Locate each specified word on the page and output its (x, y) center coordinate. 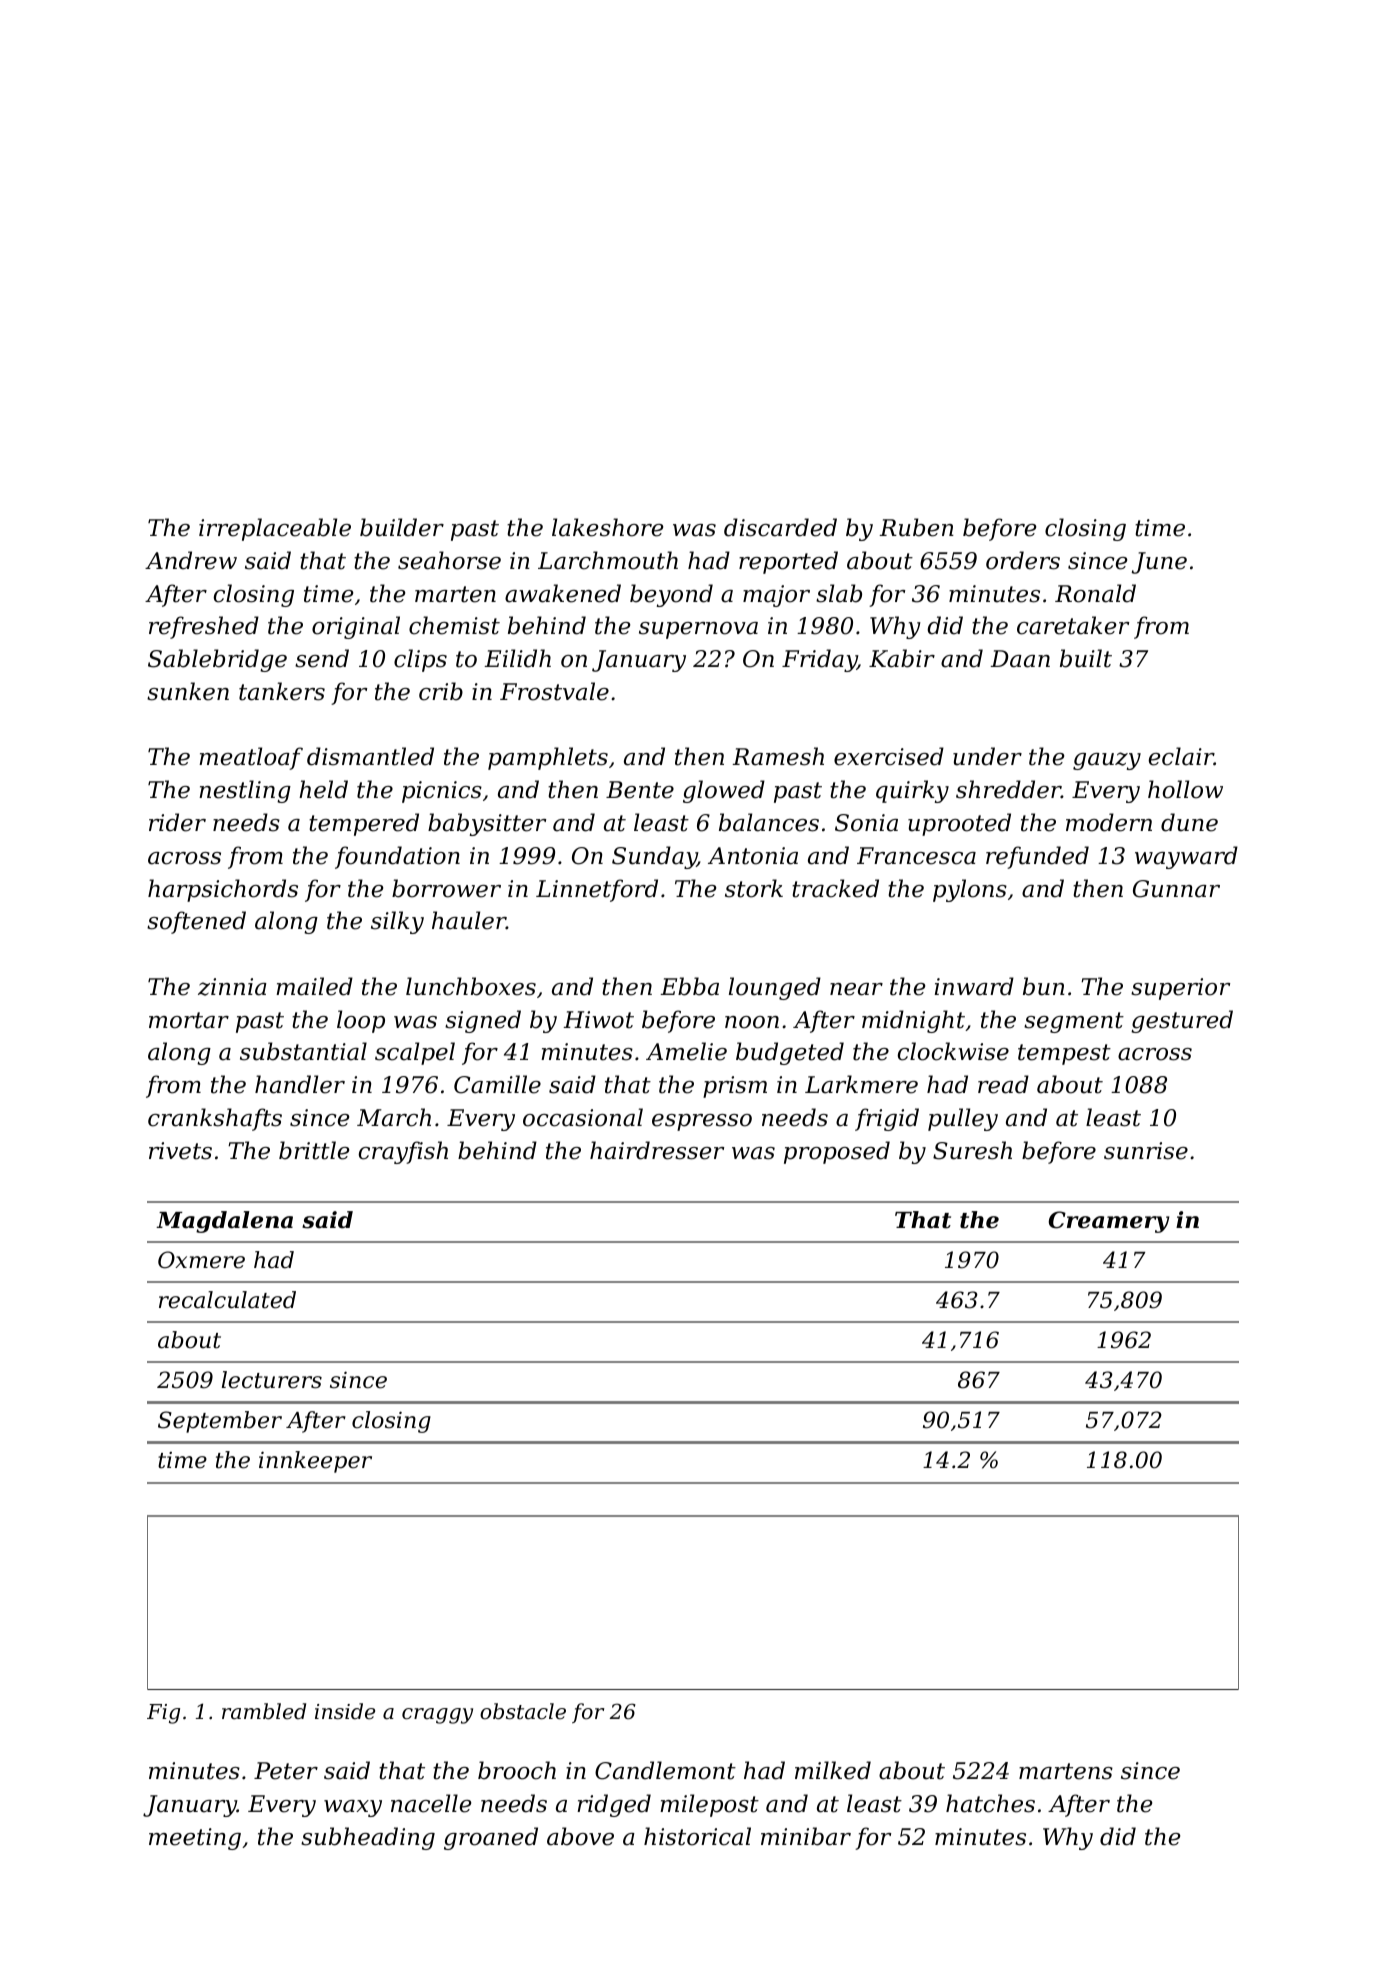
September (220, 1422)
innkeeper (315, 1462)
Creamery (1109, 1222)
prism (735, 1087)
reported (788, 562)
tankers (282, 691)
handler (300, 1084)
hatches (990, 1803)
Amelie (686, 1051)
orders (1023, 560)
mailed (314, 986)
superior (1180, 989)
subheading (368, 1838)
